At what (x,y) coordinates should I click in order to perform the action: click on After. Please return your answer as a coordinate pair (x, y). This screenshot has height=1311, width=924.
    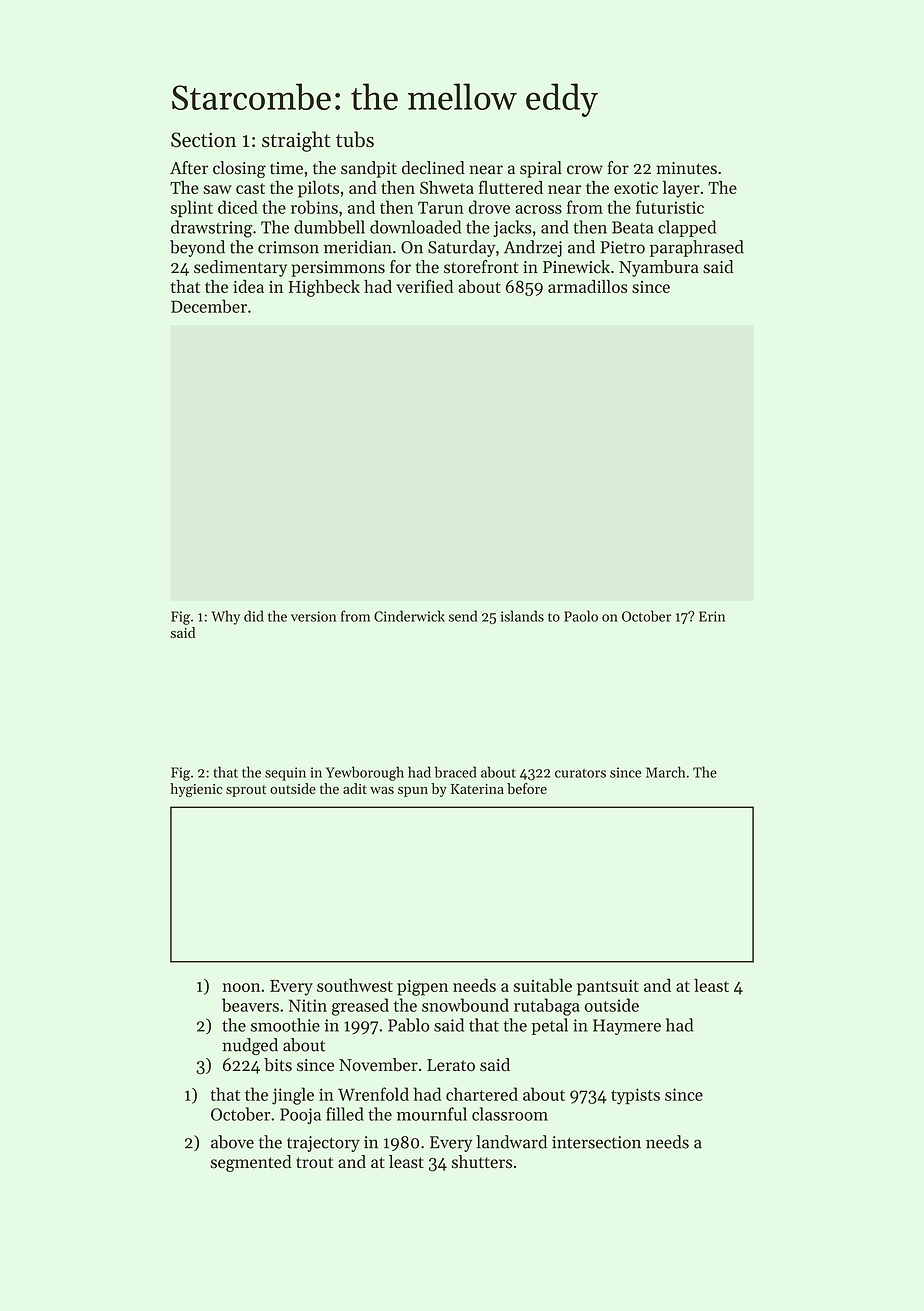
    Looking at the image, I should click on (189, 168).
